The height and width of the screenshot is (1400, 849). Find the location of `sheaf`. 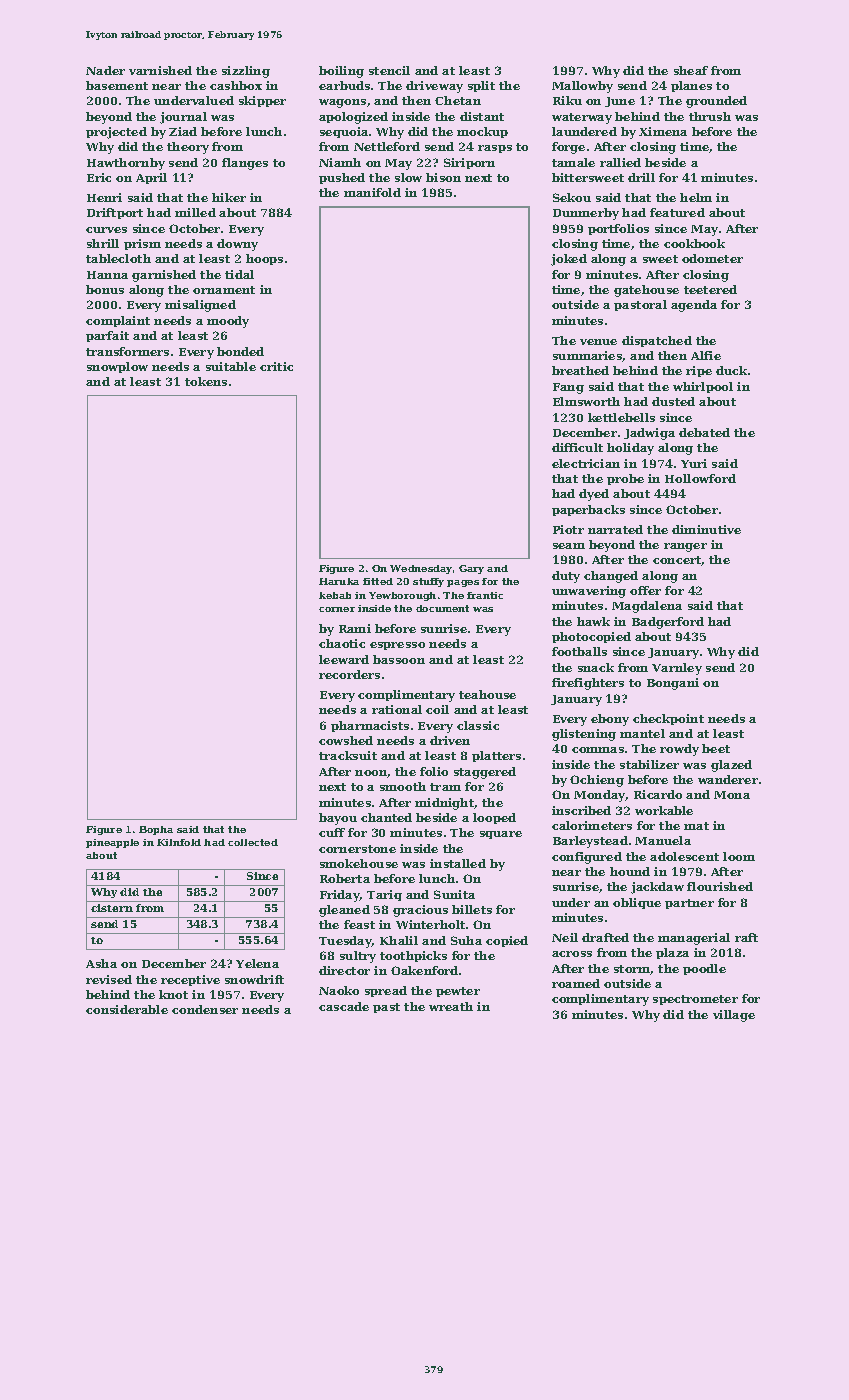

sheaf is located at coordinates (691, 70).
